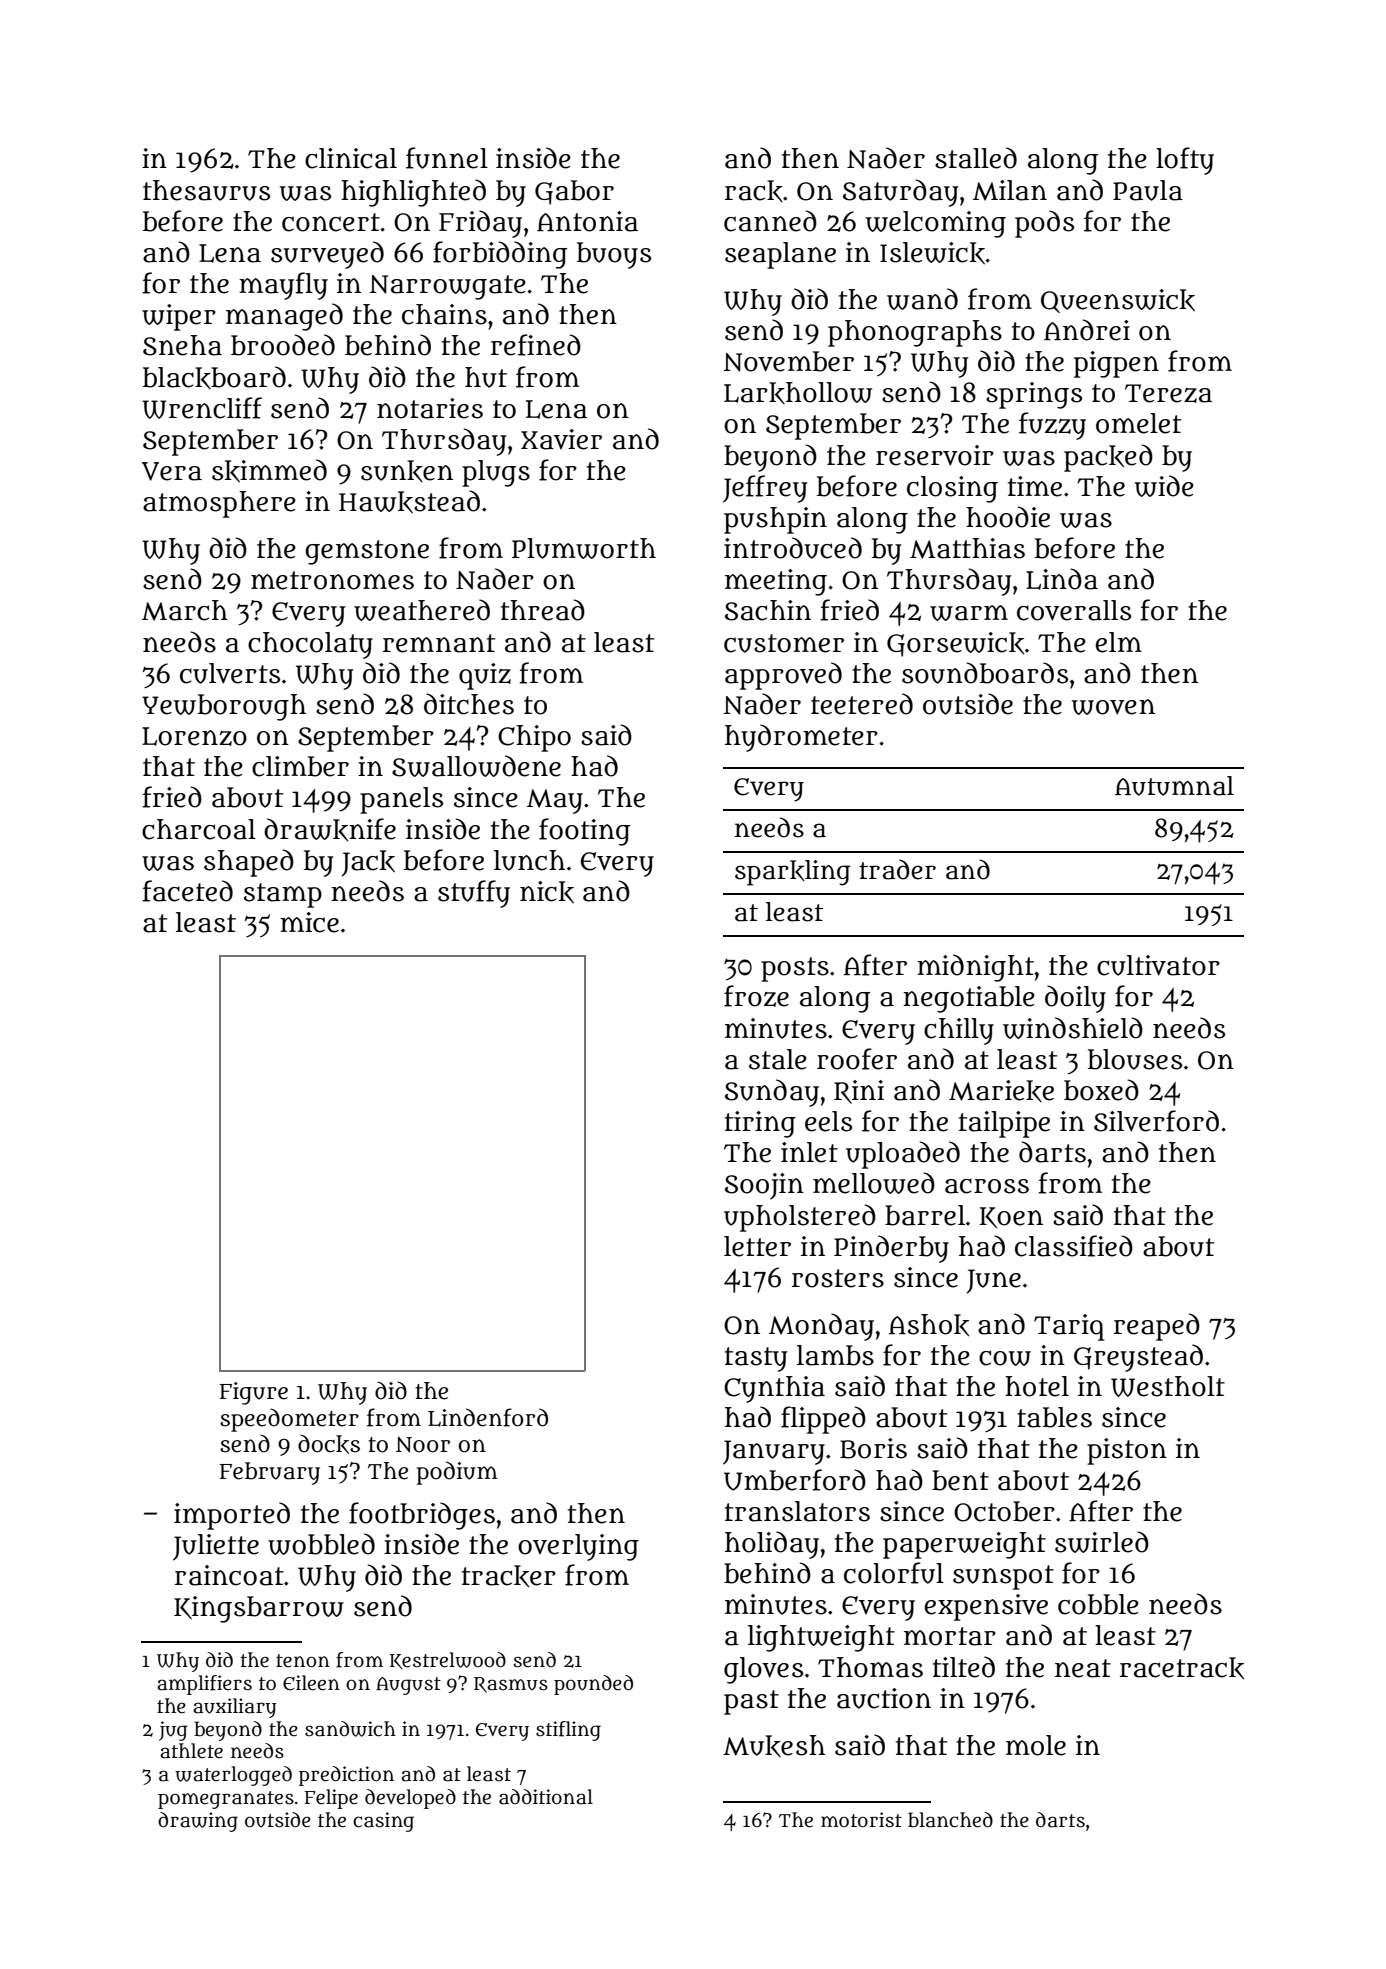 The width and height of the screenshot is (1386, 1969). What do you see at coordinates (216, 1547) in the screenshot?
I see `Juliette` at bounding box center [216, 1547].
